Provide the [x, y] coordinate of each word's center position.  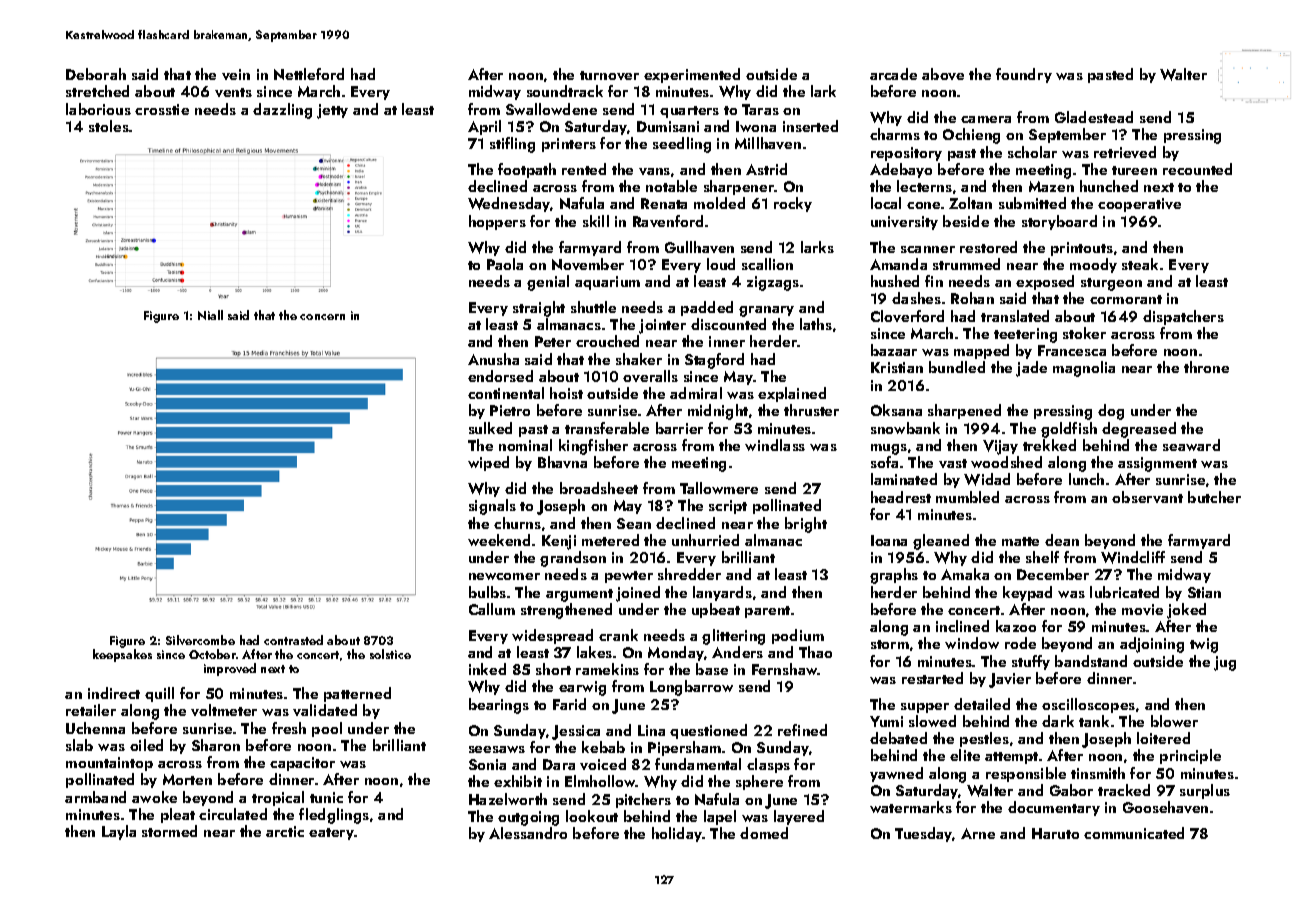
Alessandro [528, 833]
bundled [957, 367]
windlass [775, 445]
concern [322, 317]
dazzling [282, 111]
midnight [718, 412]
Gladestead [1094, 117]
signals [492, 507]
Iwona [756, 126]
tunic [326, 797]
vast [953, 463]
